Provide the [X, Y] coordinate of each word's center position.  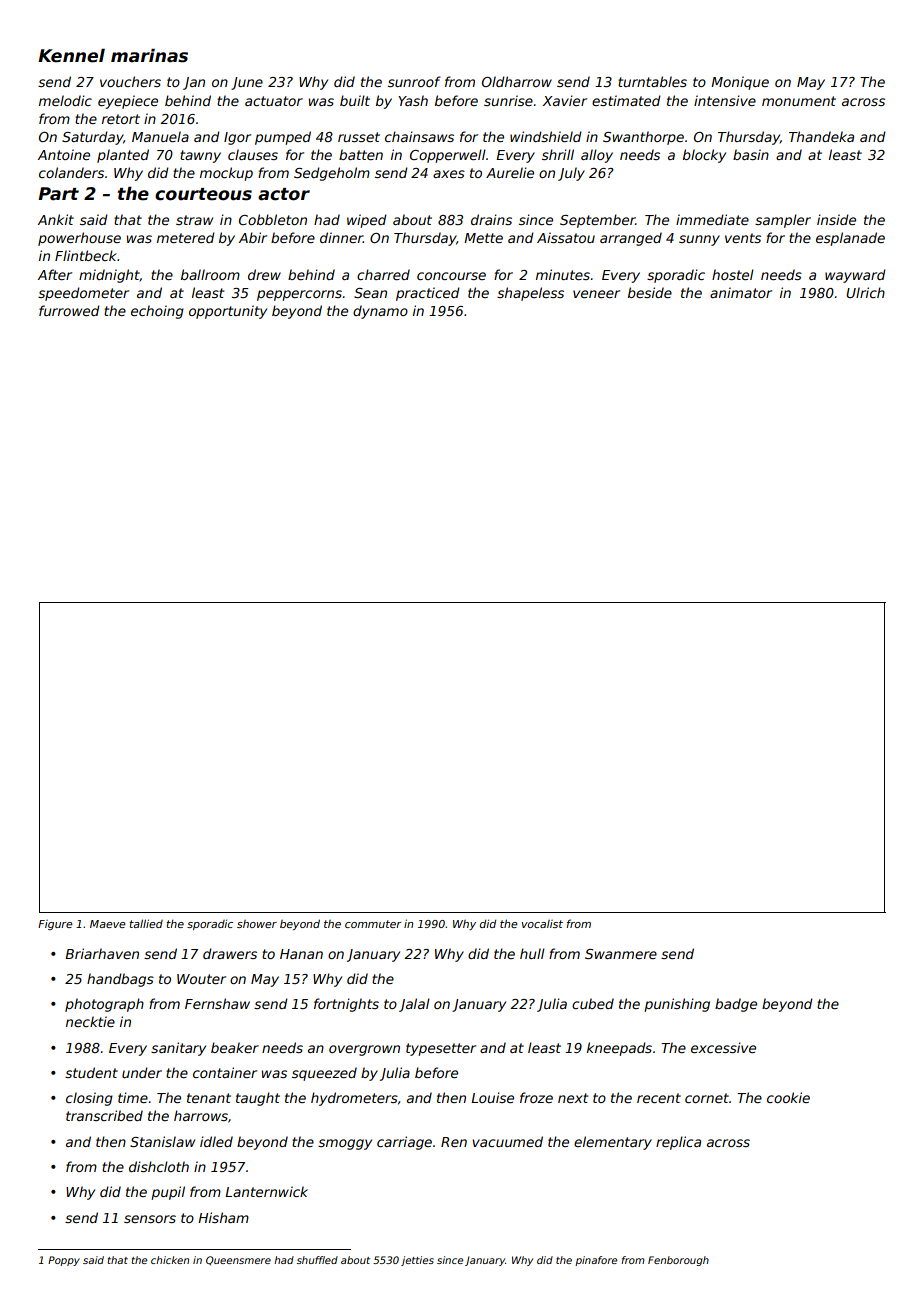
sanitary [178, 1049]
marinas [149, 55]
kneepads [619, 1049]
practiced [428, 294]
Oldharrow [517, 81]
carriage [404, 1143]
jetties [417, 1261]
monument [799, 101]
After [55, 274]
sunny [699, 240]
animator [741, 292]
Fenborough [678, 1261]
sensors [150, 1219]
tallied [146, 923]
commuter [373, 924]
